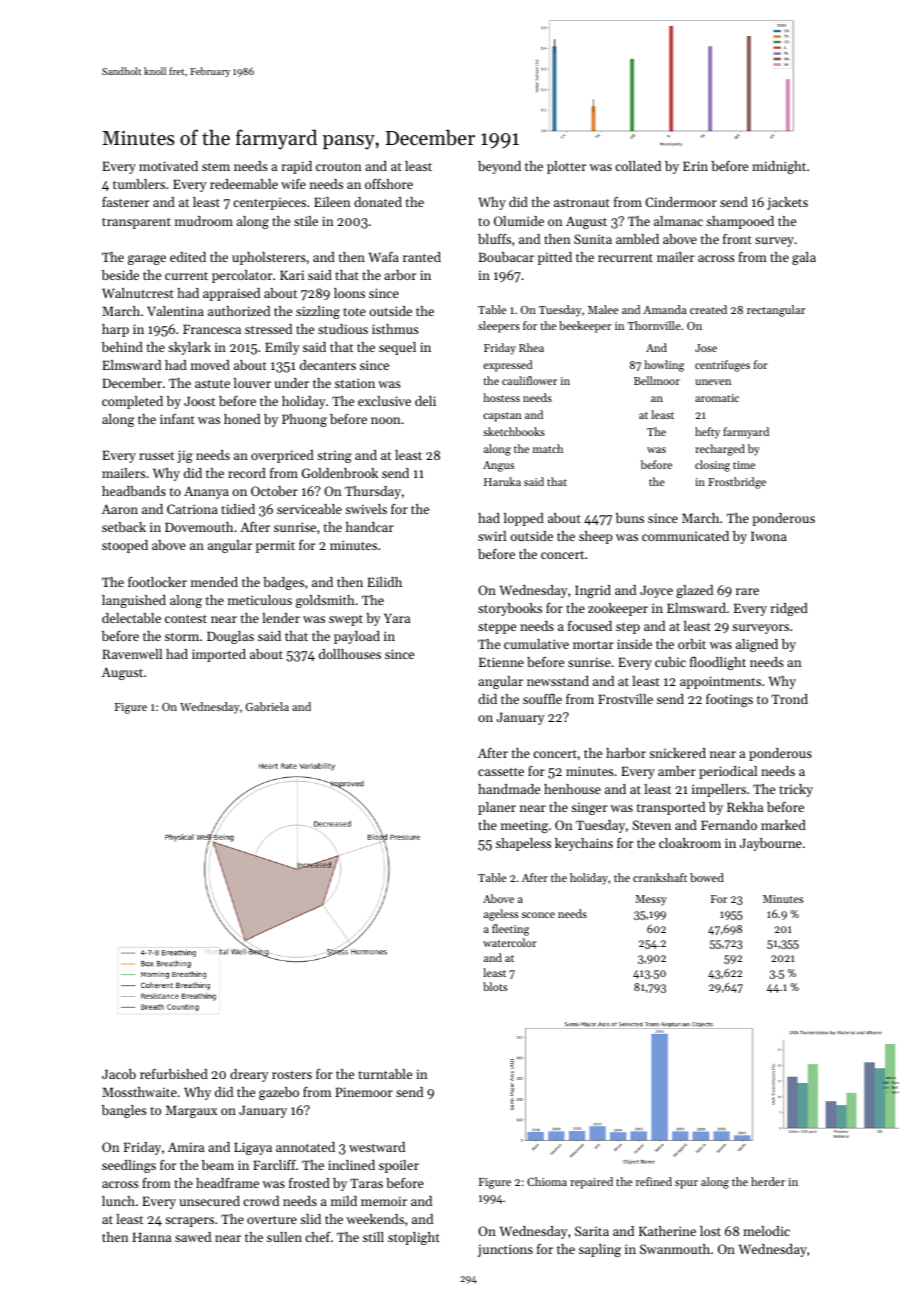 The image size is (920, 1307). What do you see at coordinates (156, 456) in the page?
I see `russet` at bounding box center [156, 456].
